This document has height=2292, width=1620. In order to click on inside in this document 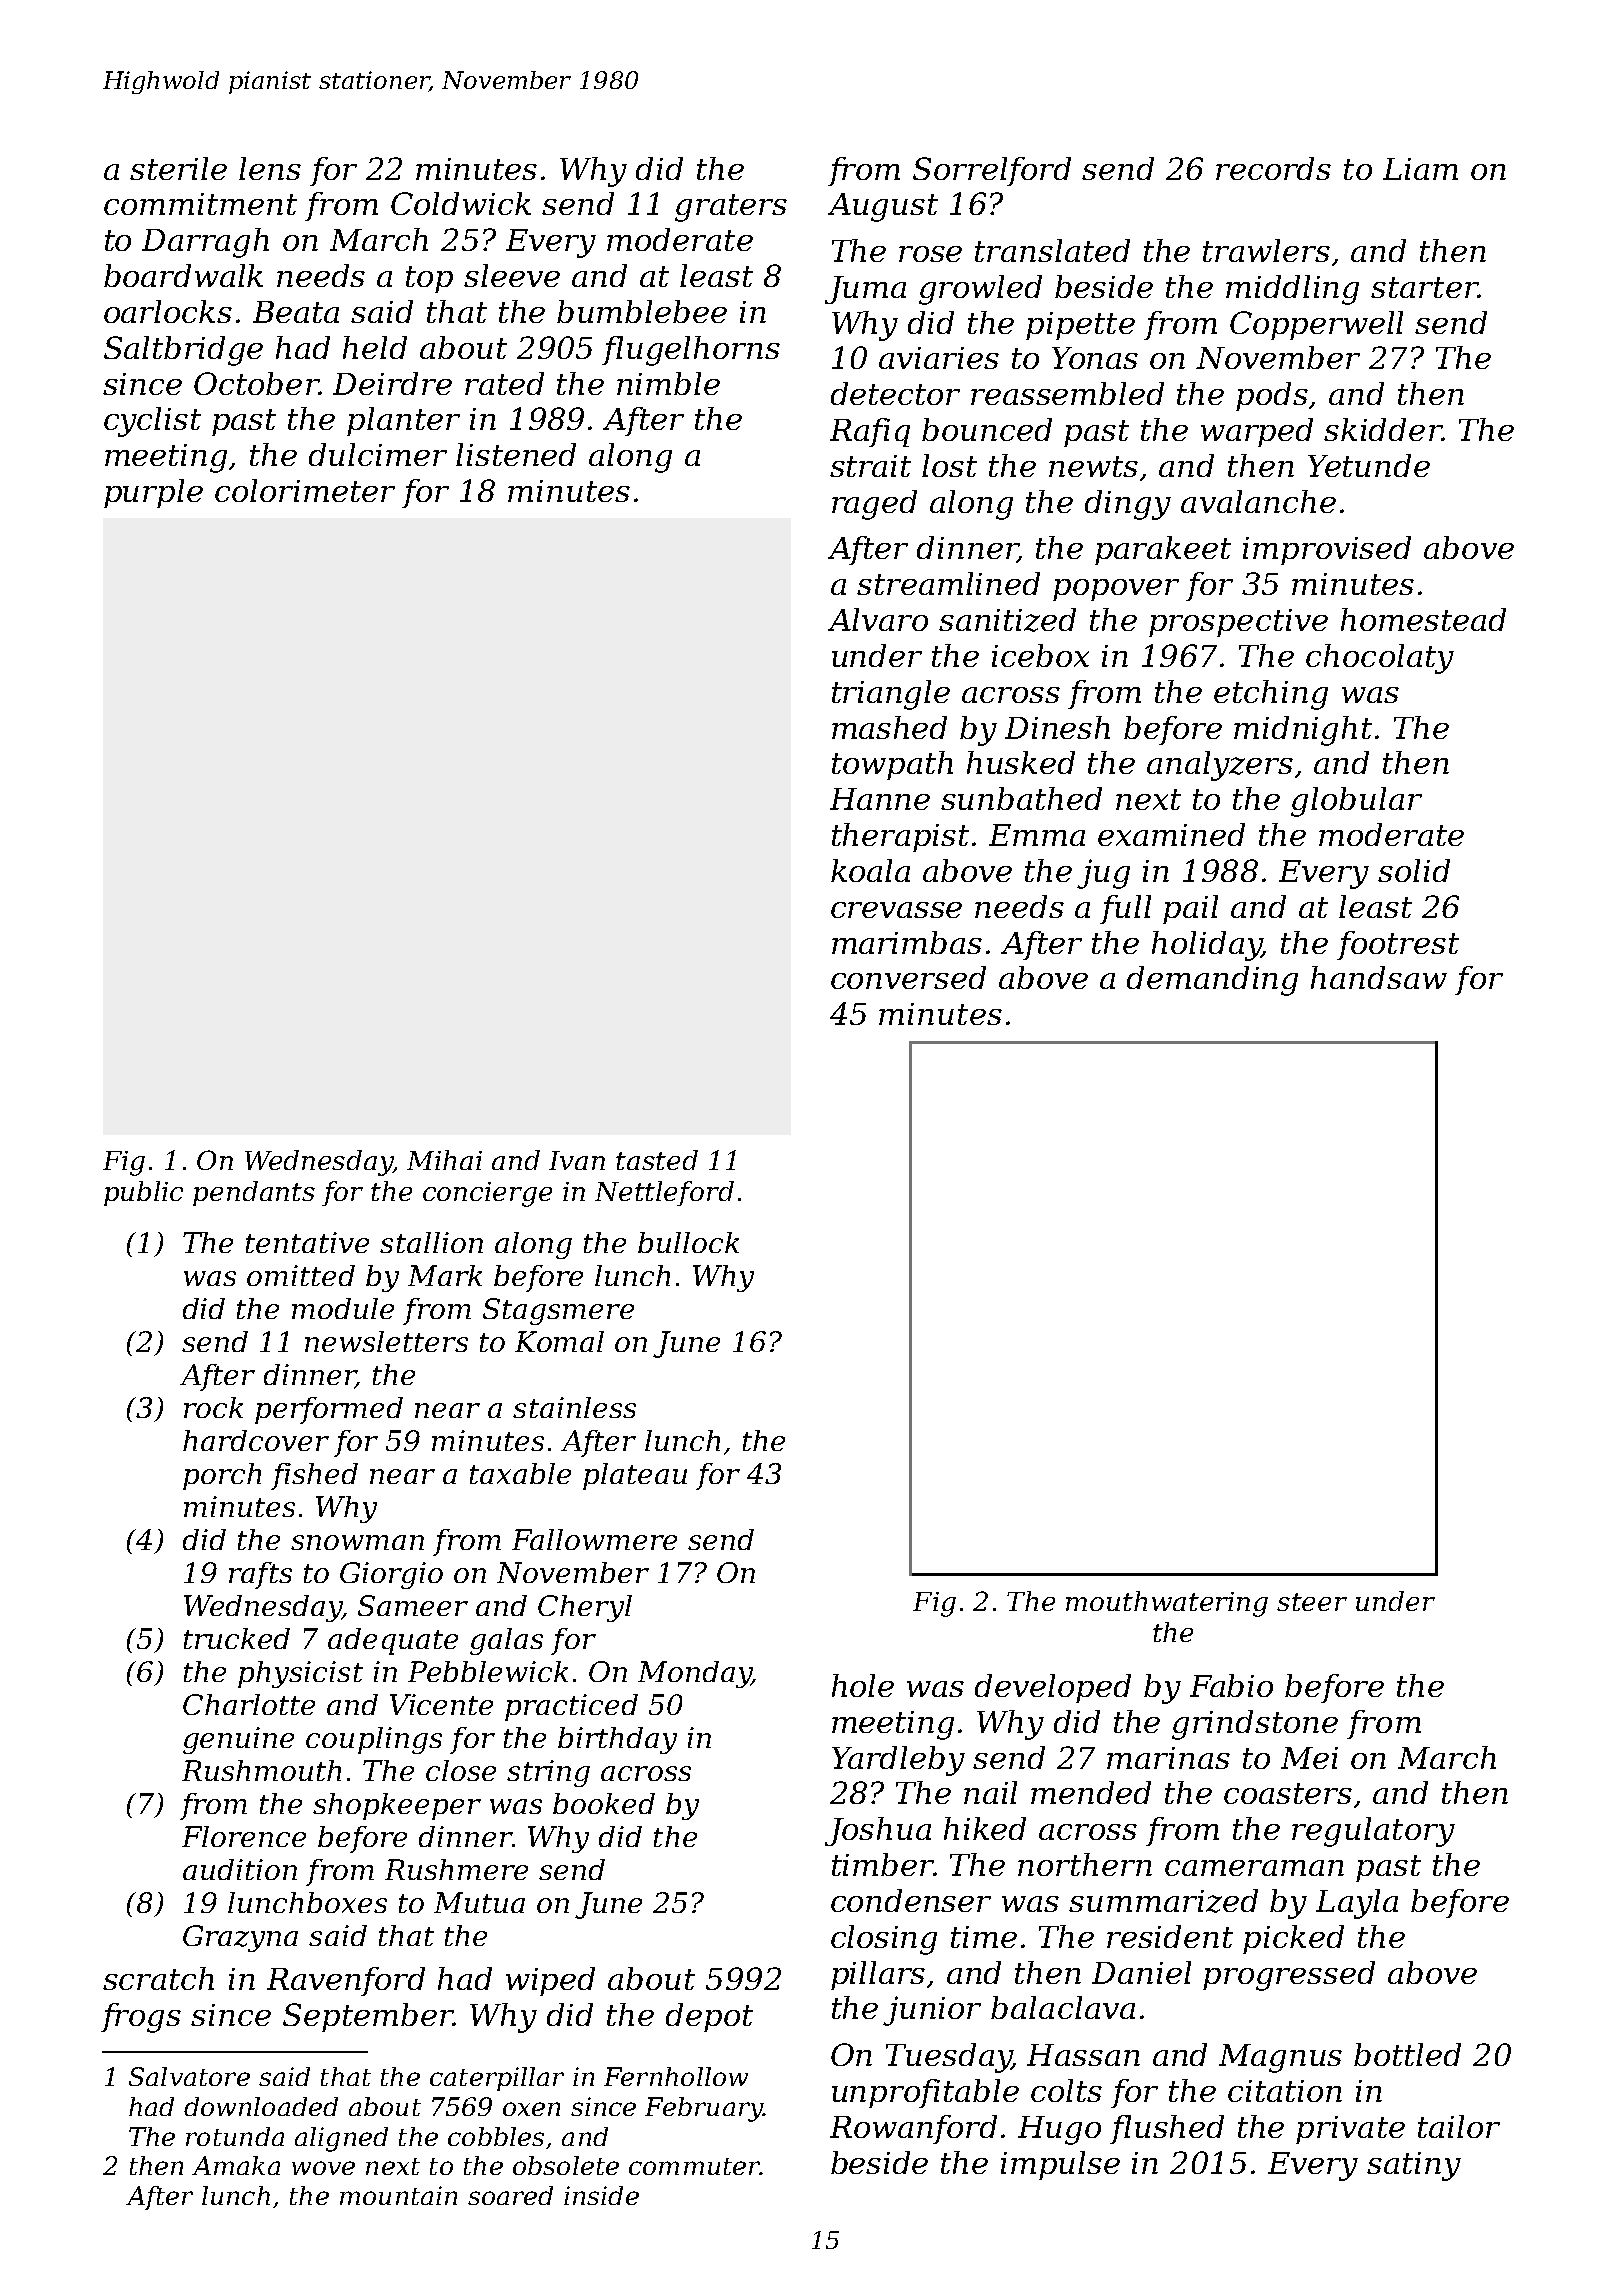, I will do `click(601, 2195)`.
